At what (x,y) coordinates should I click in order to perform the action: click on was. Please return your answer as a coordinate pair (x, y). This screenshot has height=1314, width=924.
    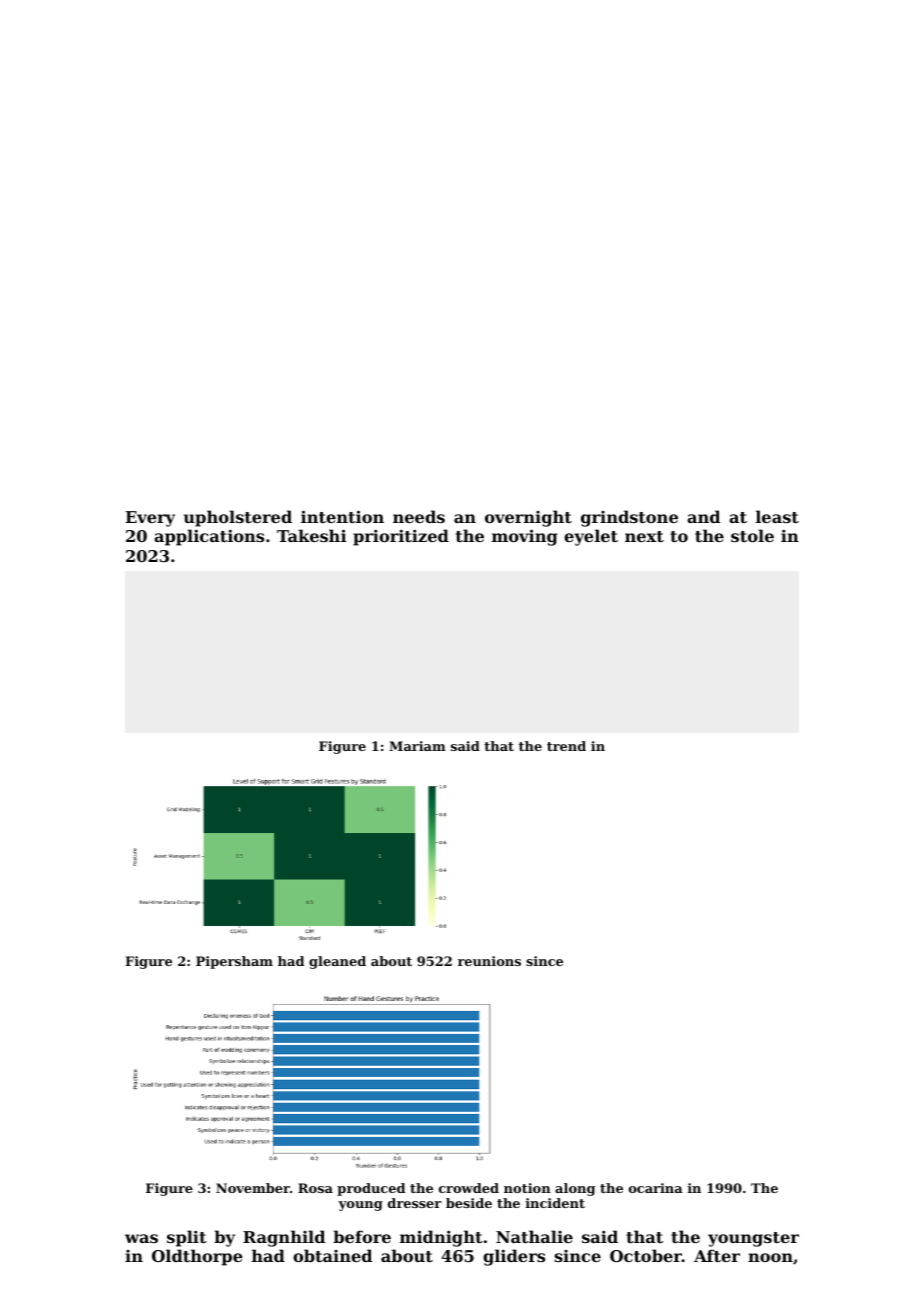
    Looking at the image, I should click on (141, 1238).
